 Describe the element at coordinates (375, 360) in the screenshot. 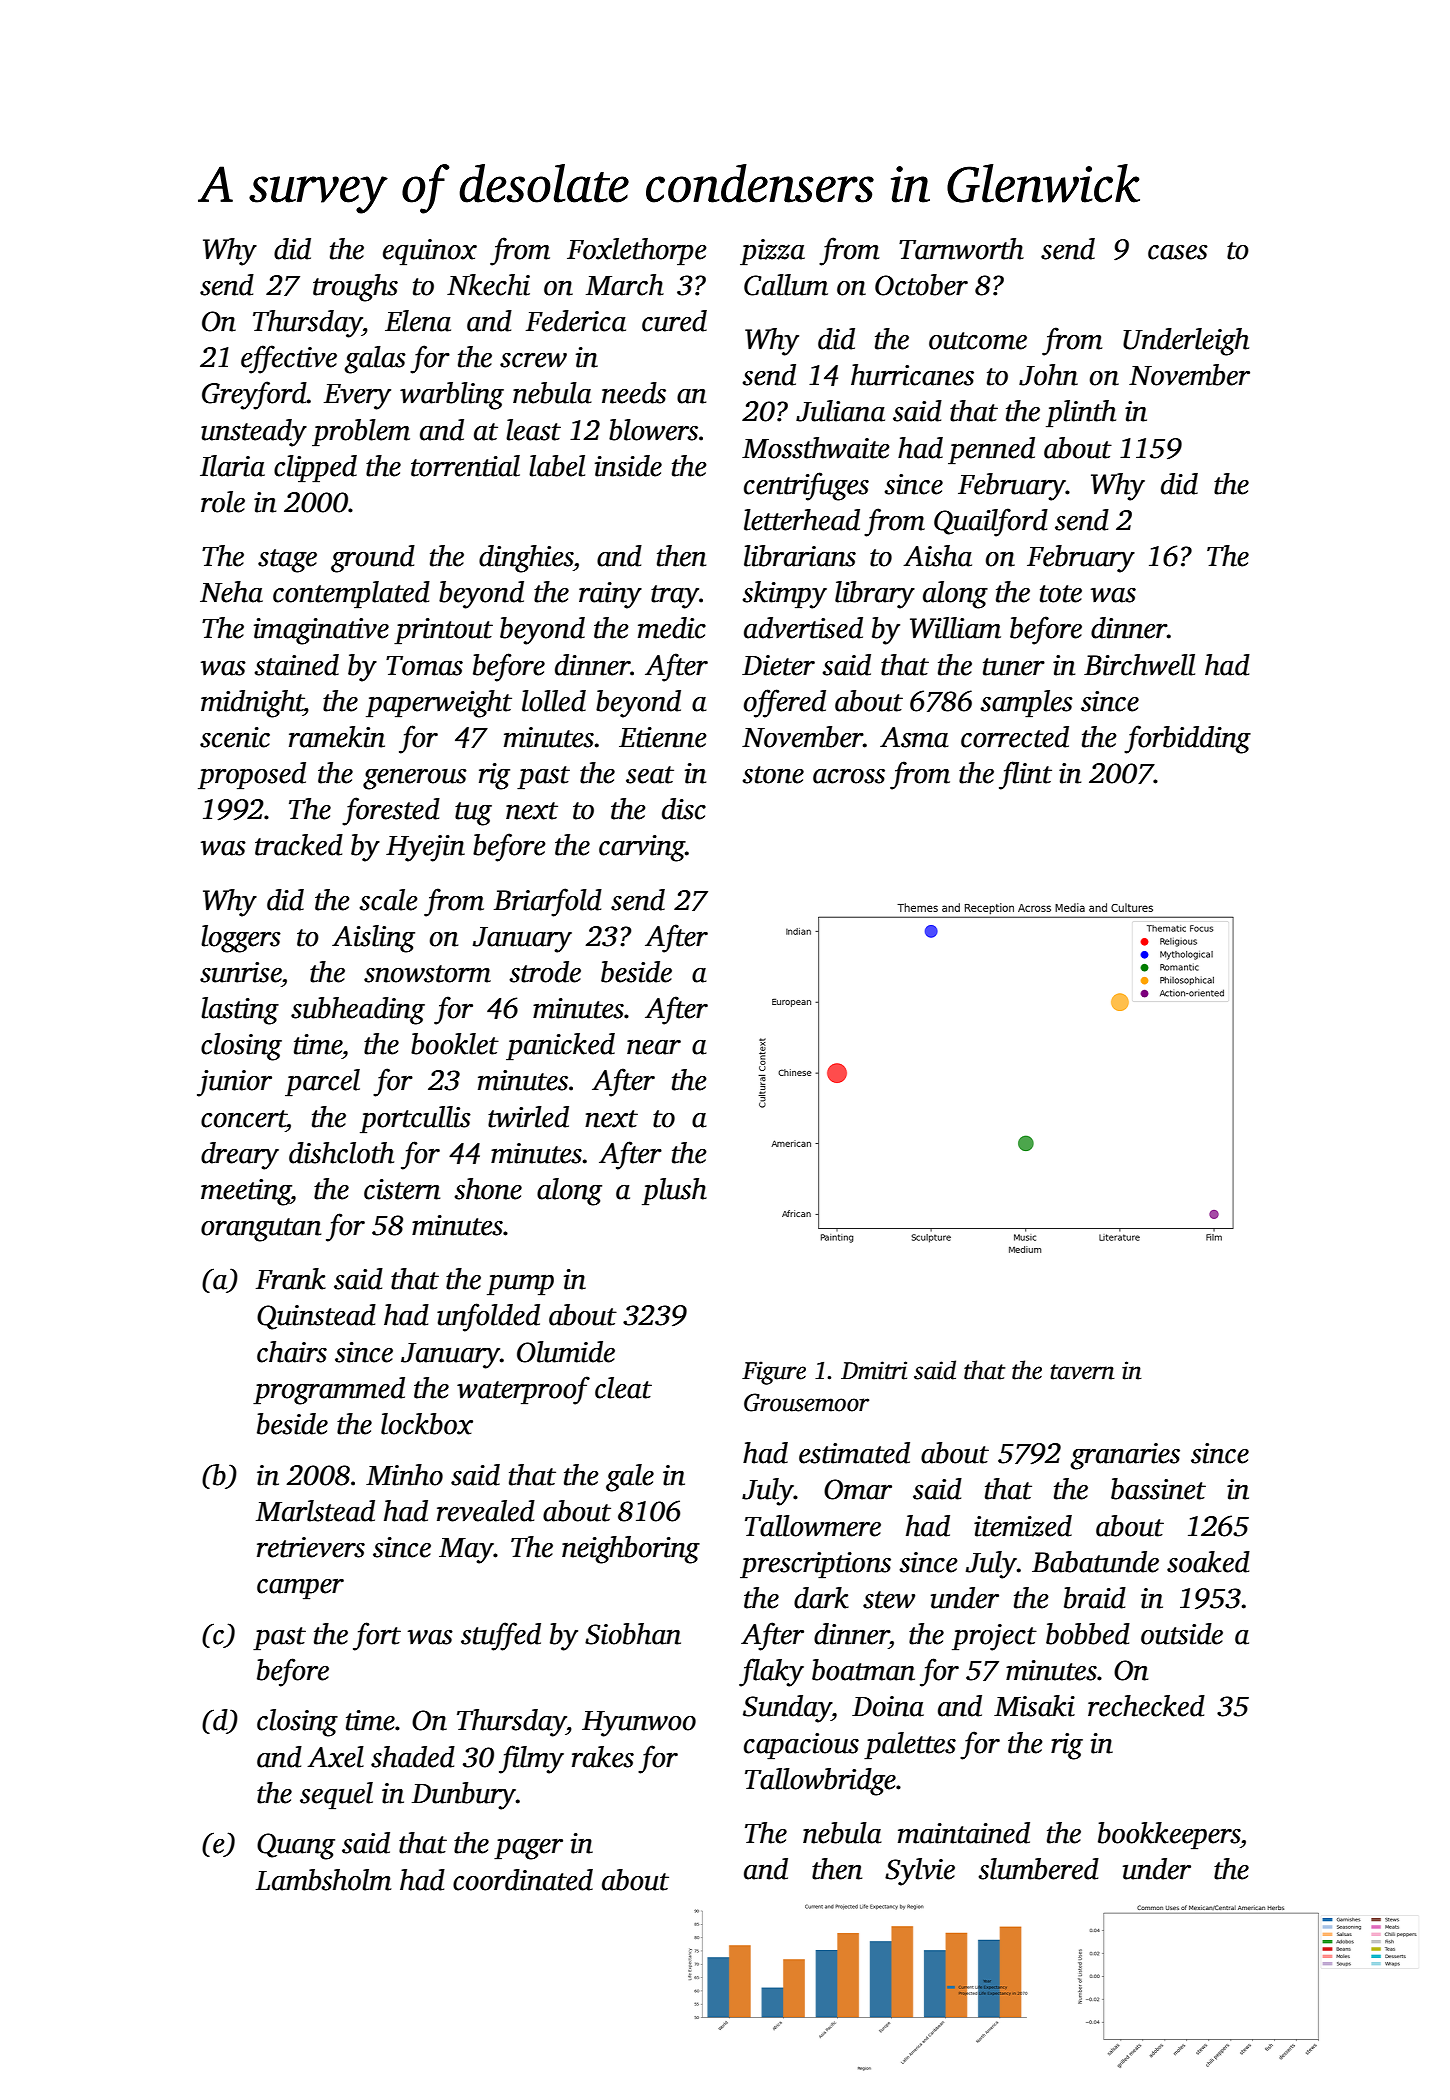

I see `galas` at that location.
